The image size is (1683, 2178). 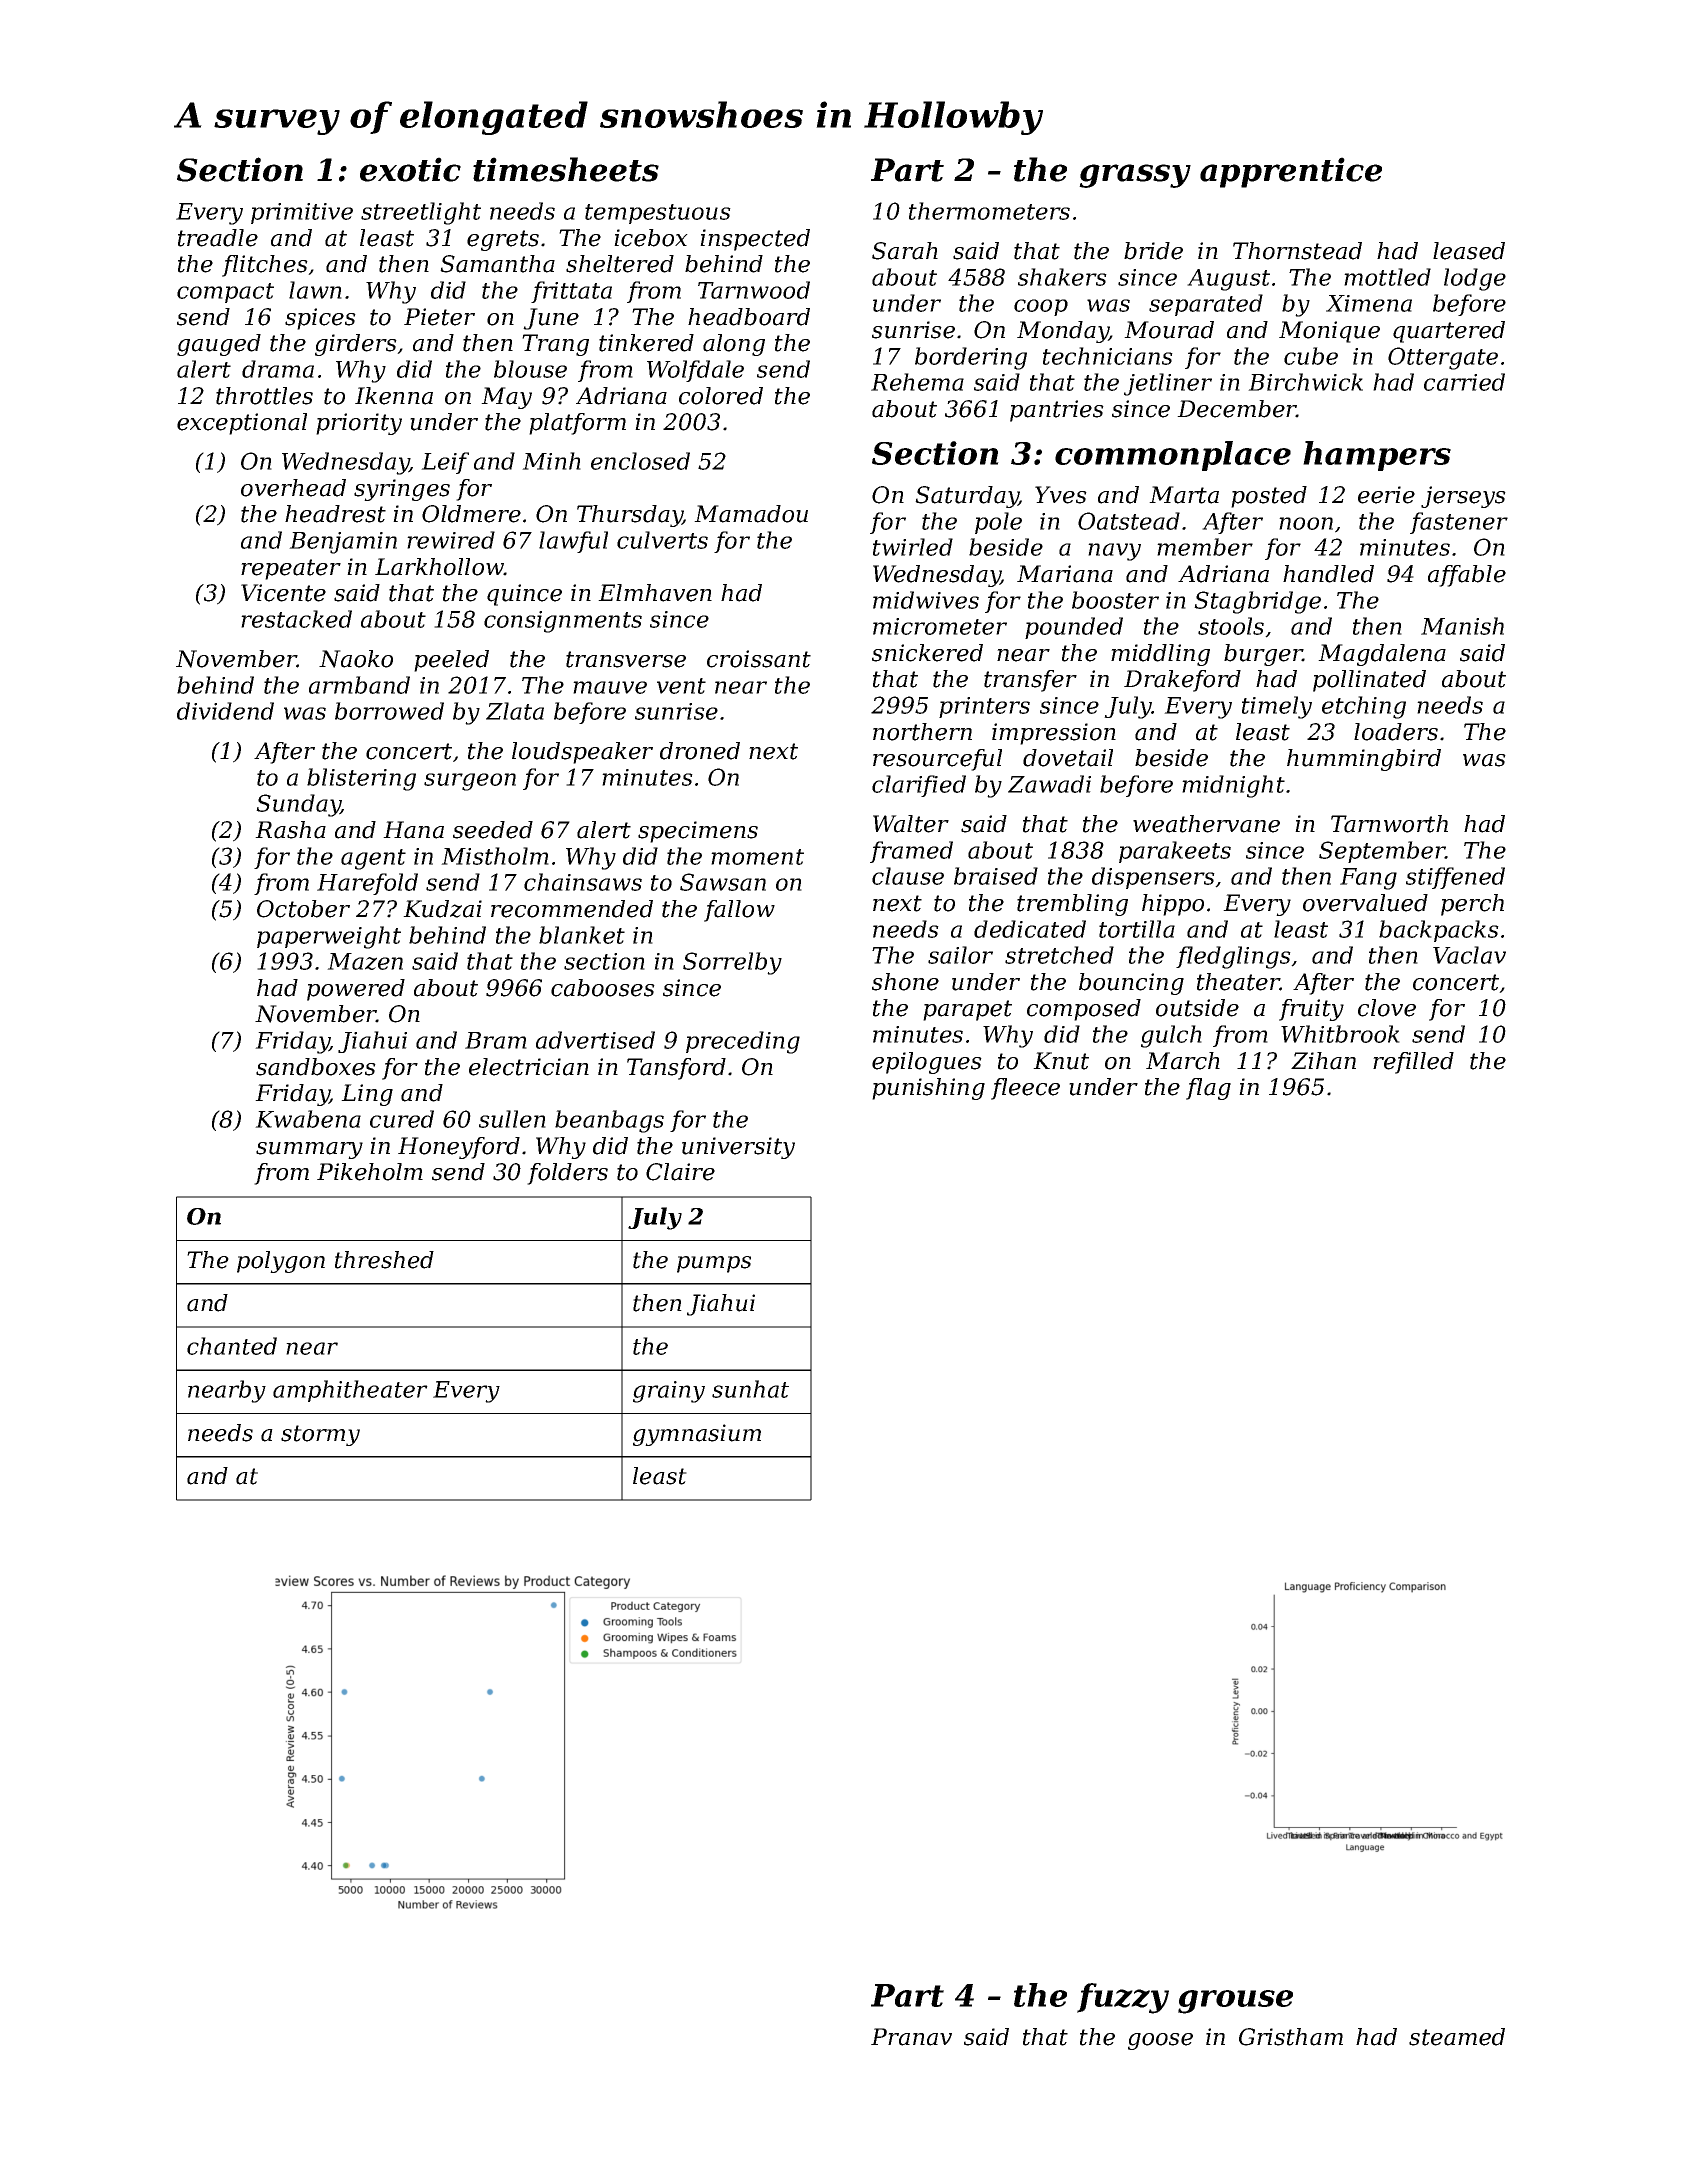 What do you see at coordinates (1306, 523) in the page?
I see `noon` at bounding box center [1306, 523].
